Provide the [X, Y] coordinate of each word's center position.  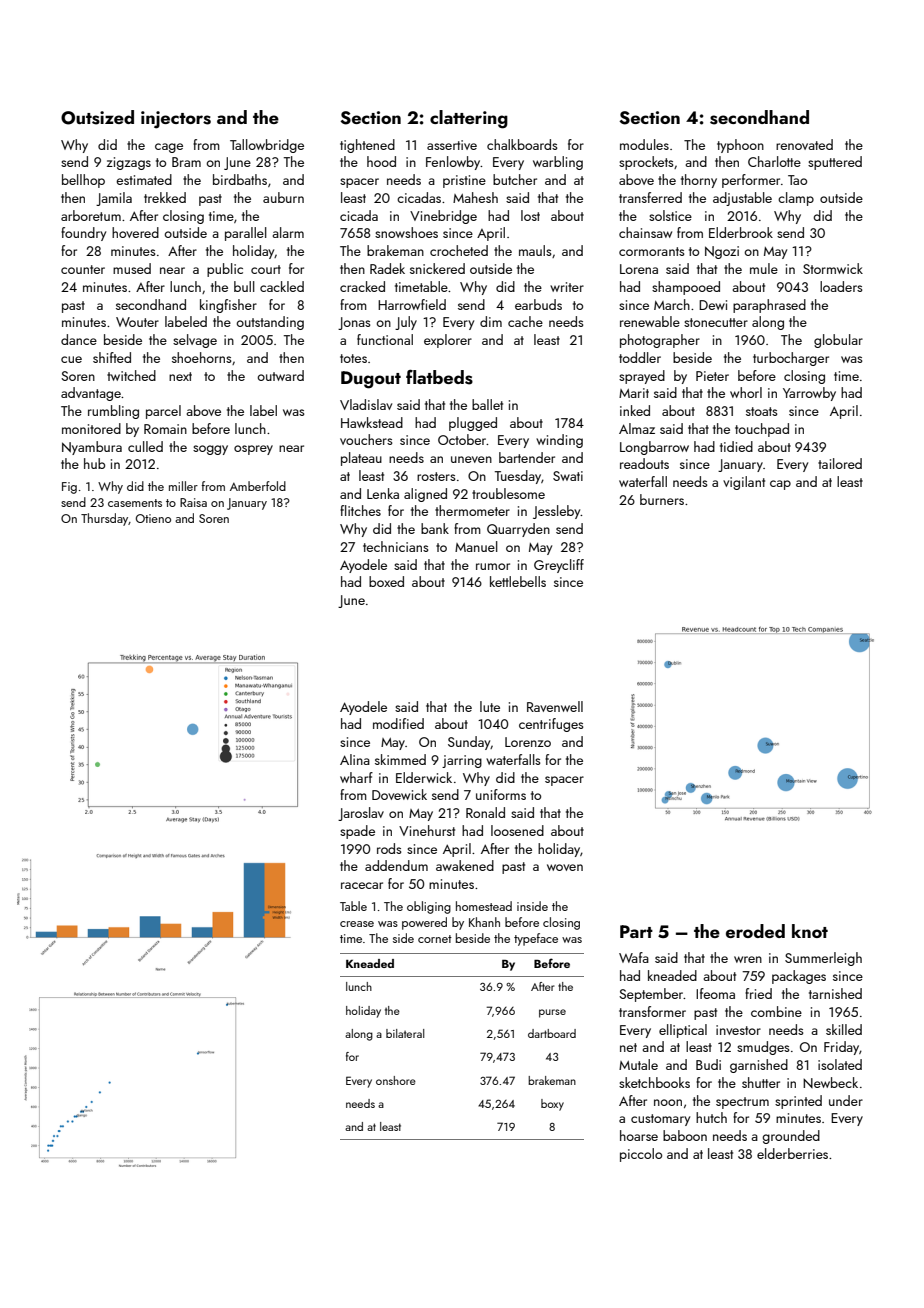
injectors [176, 120]
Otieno [153, 518]
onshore [396, 1080]
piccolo [641, 1155]
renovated [804, 144]
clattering [469, 119]
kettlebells [518, 581]
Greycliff [559, 566]
